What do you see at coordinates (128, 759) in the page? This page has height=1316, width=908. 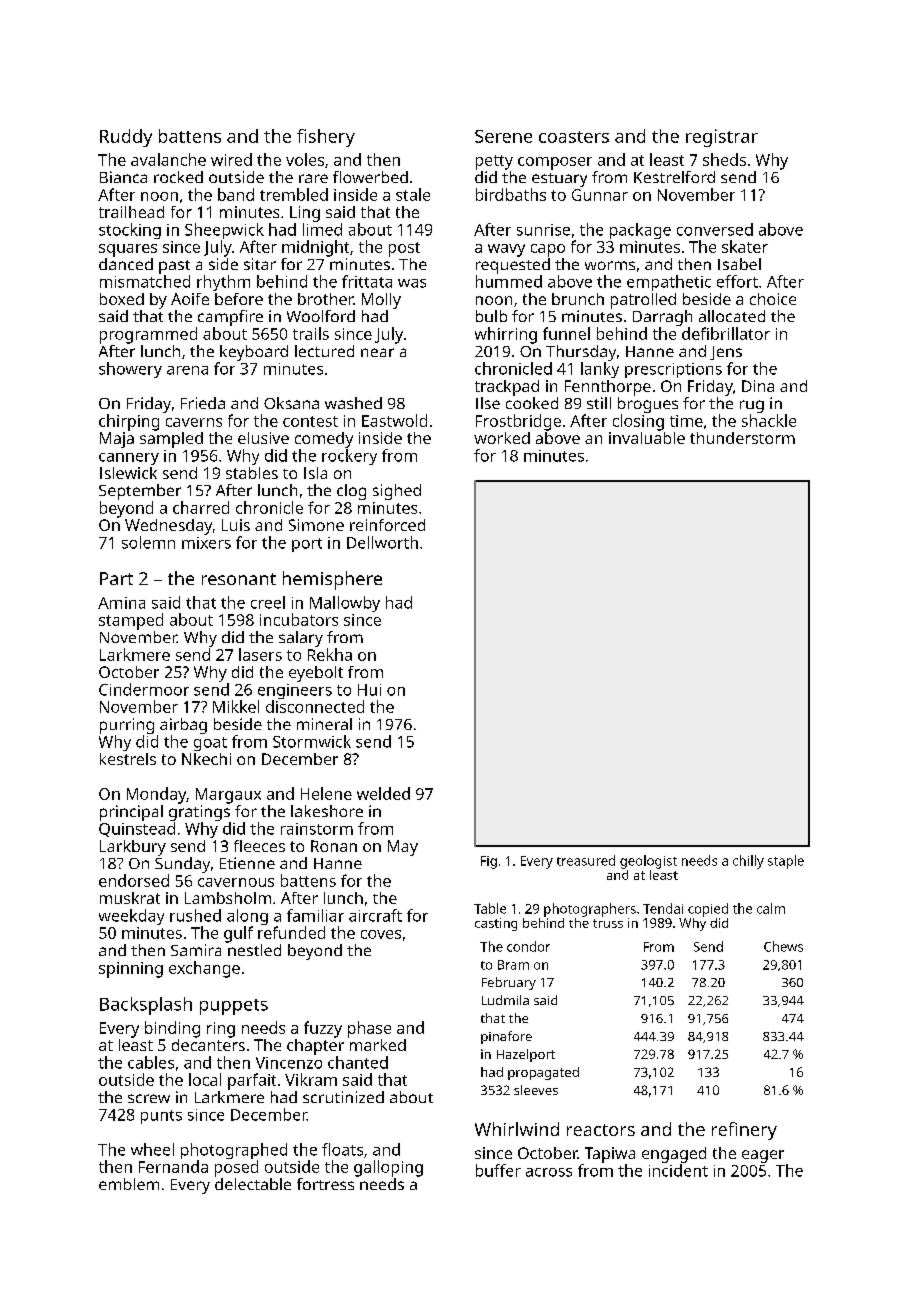 I see `kestrels` at bounding box center [128, 759].
